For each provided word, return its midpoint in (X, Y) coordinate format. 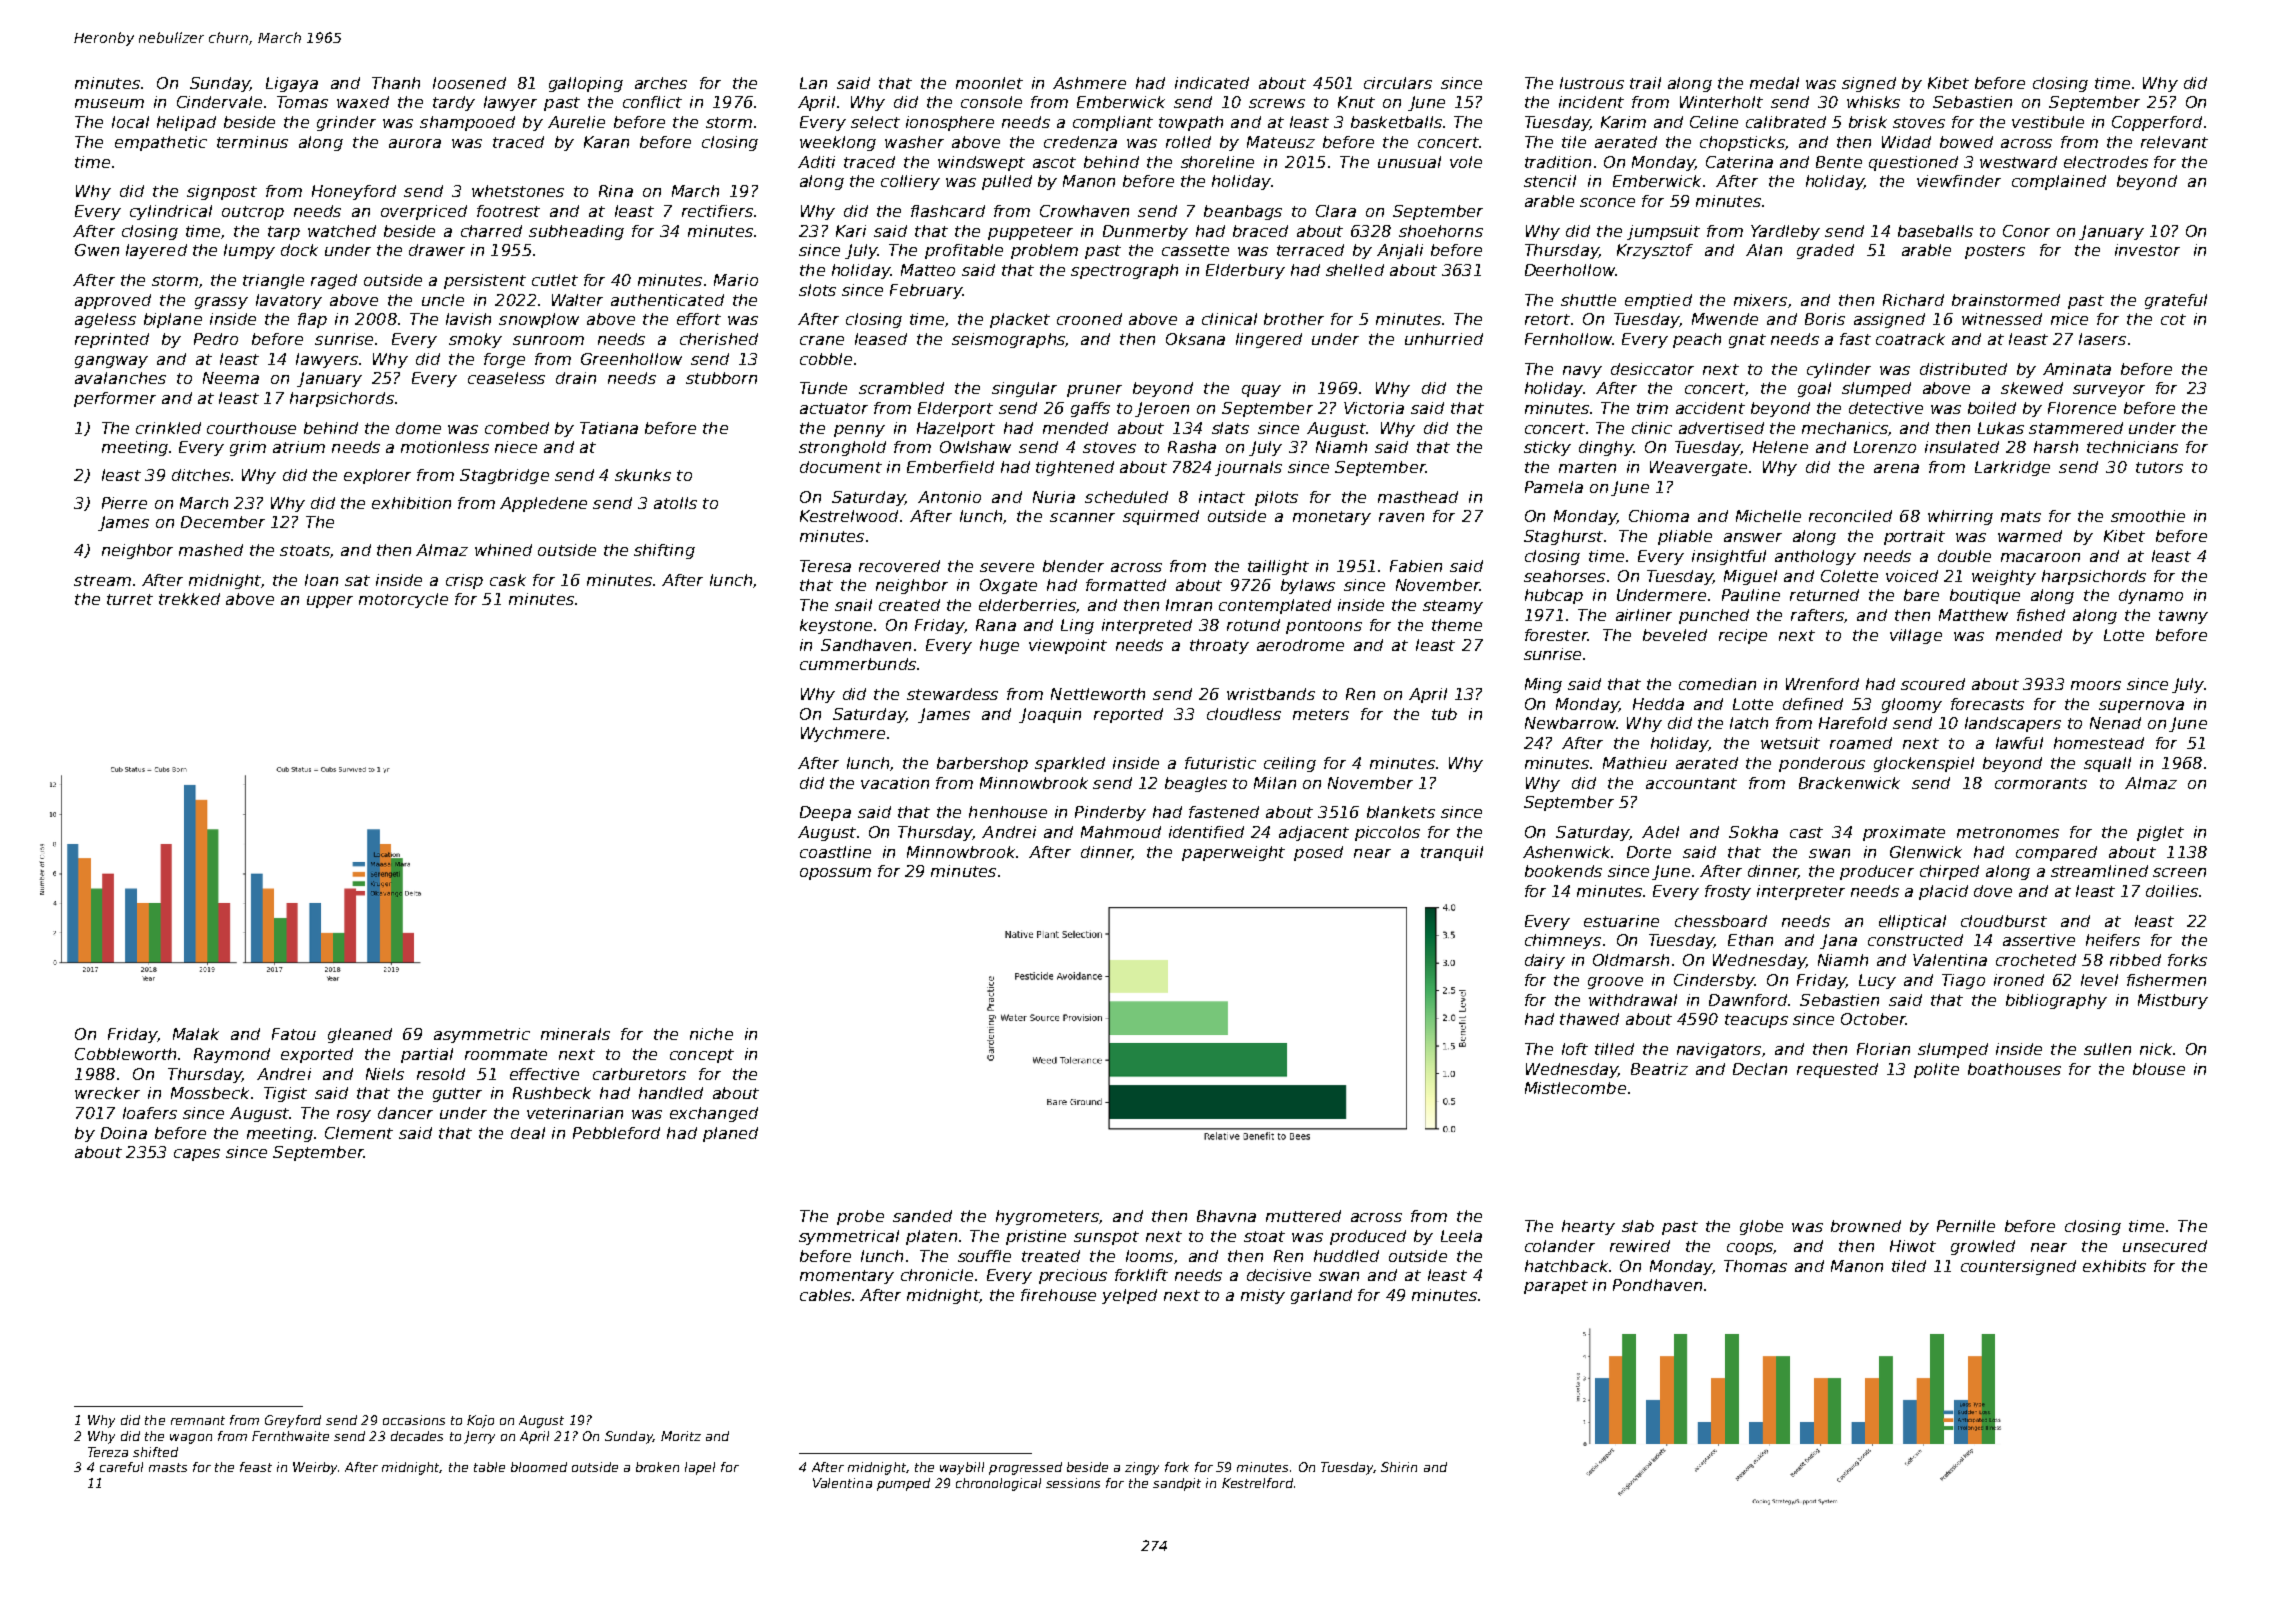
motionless (445, 447)
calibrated (1786, 122)
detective (1886, 408)
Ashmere (1089, 83)
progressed (1025, 1468)
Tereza (108, 1452)
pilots (1276, 498)
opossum (835, 874)
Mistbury (2173, 1001)
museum (109, 103)
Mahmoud (1121, 832)
